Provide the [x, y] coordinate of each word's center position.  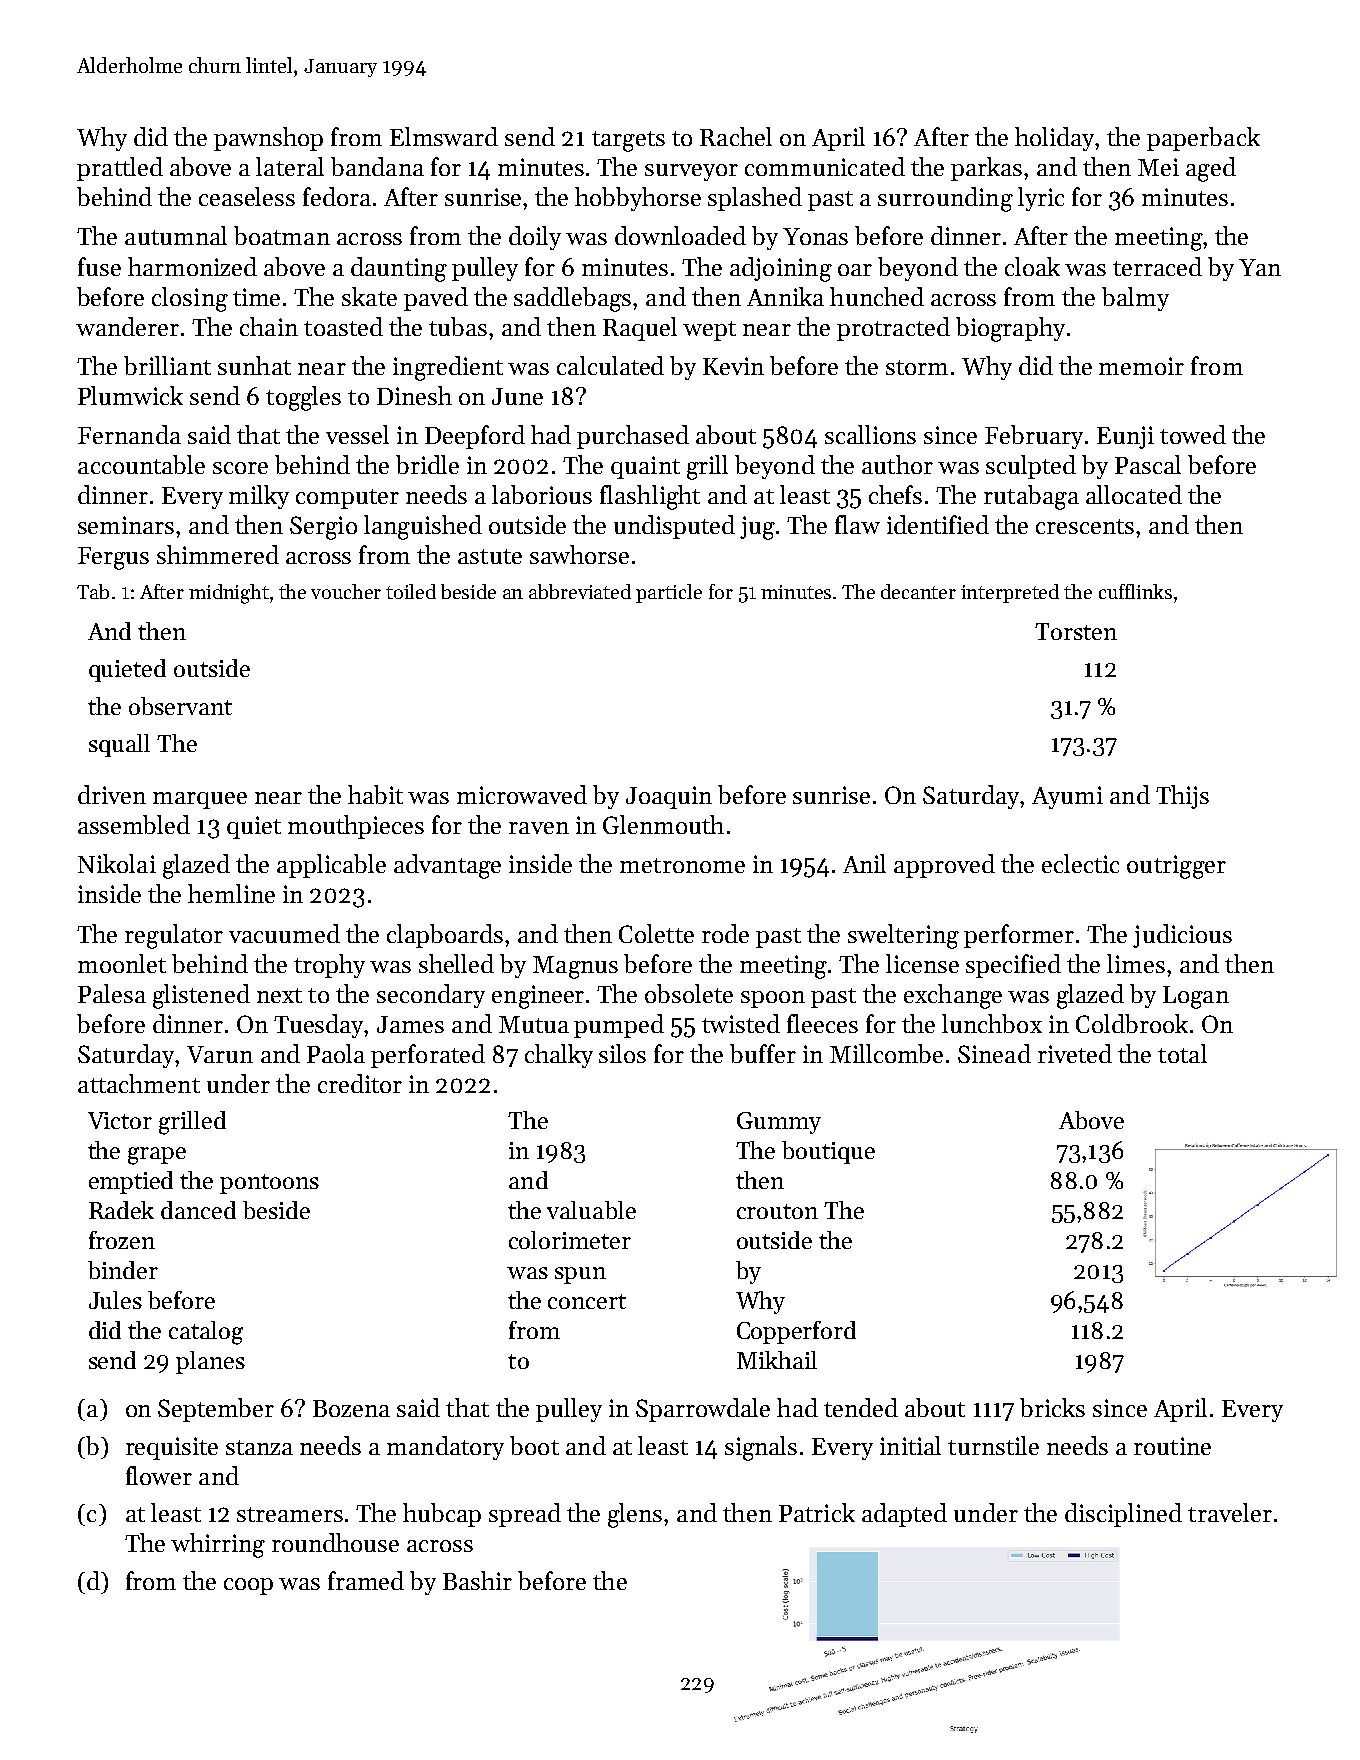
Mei [1158, 167]
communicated [825, 166]
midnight [229, 594]
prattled [120, 169]
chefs [895, 494]
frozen [122, 1240]
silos [622, 1053]
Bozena [351, 1408]
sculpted [1031, 467]
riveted [1075, 1053]
